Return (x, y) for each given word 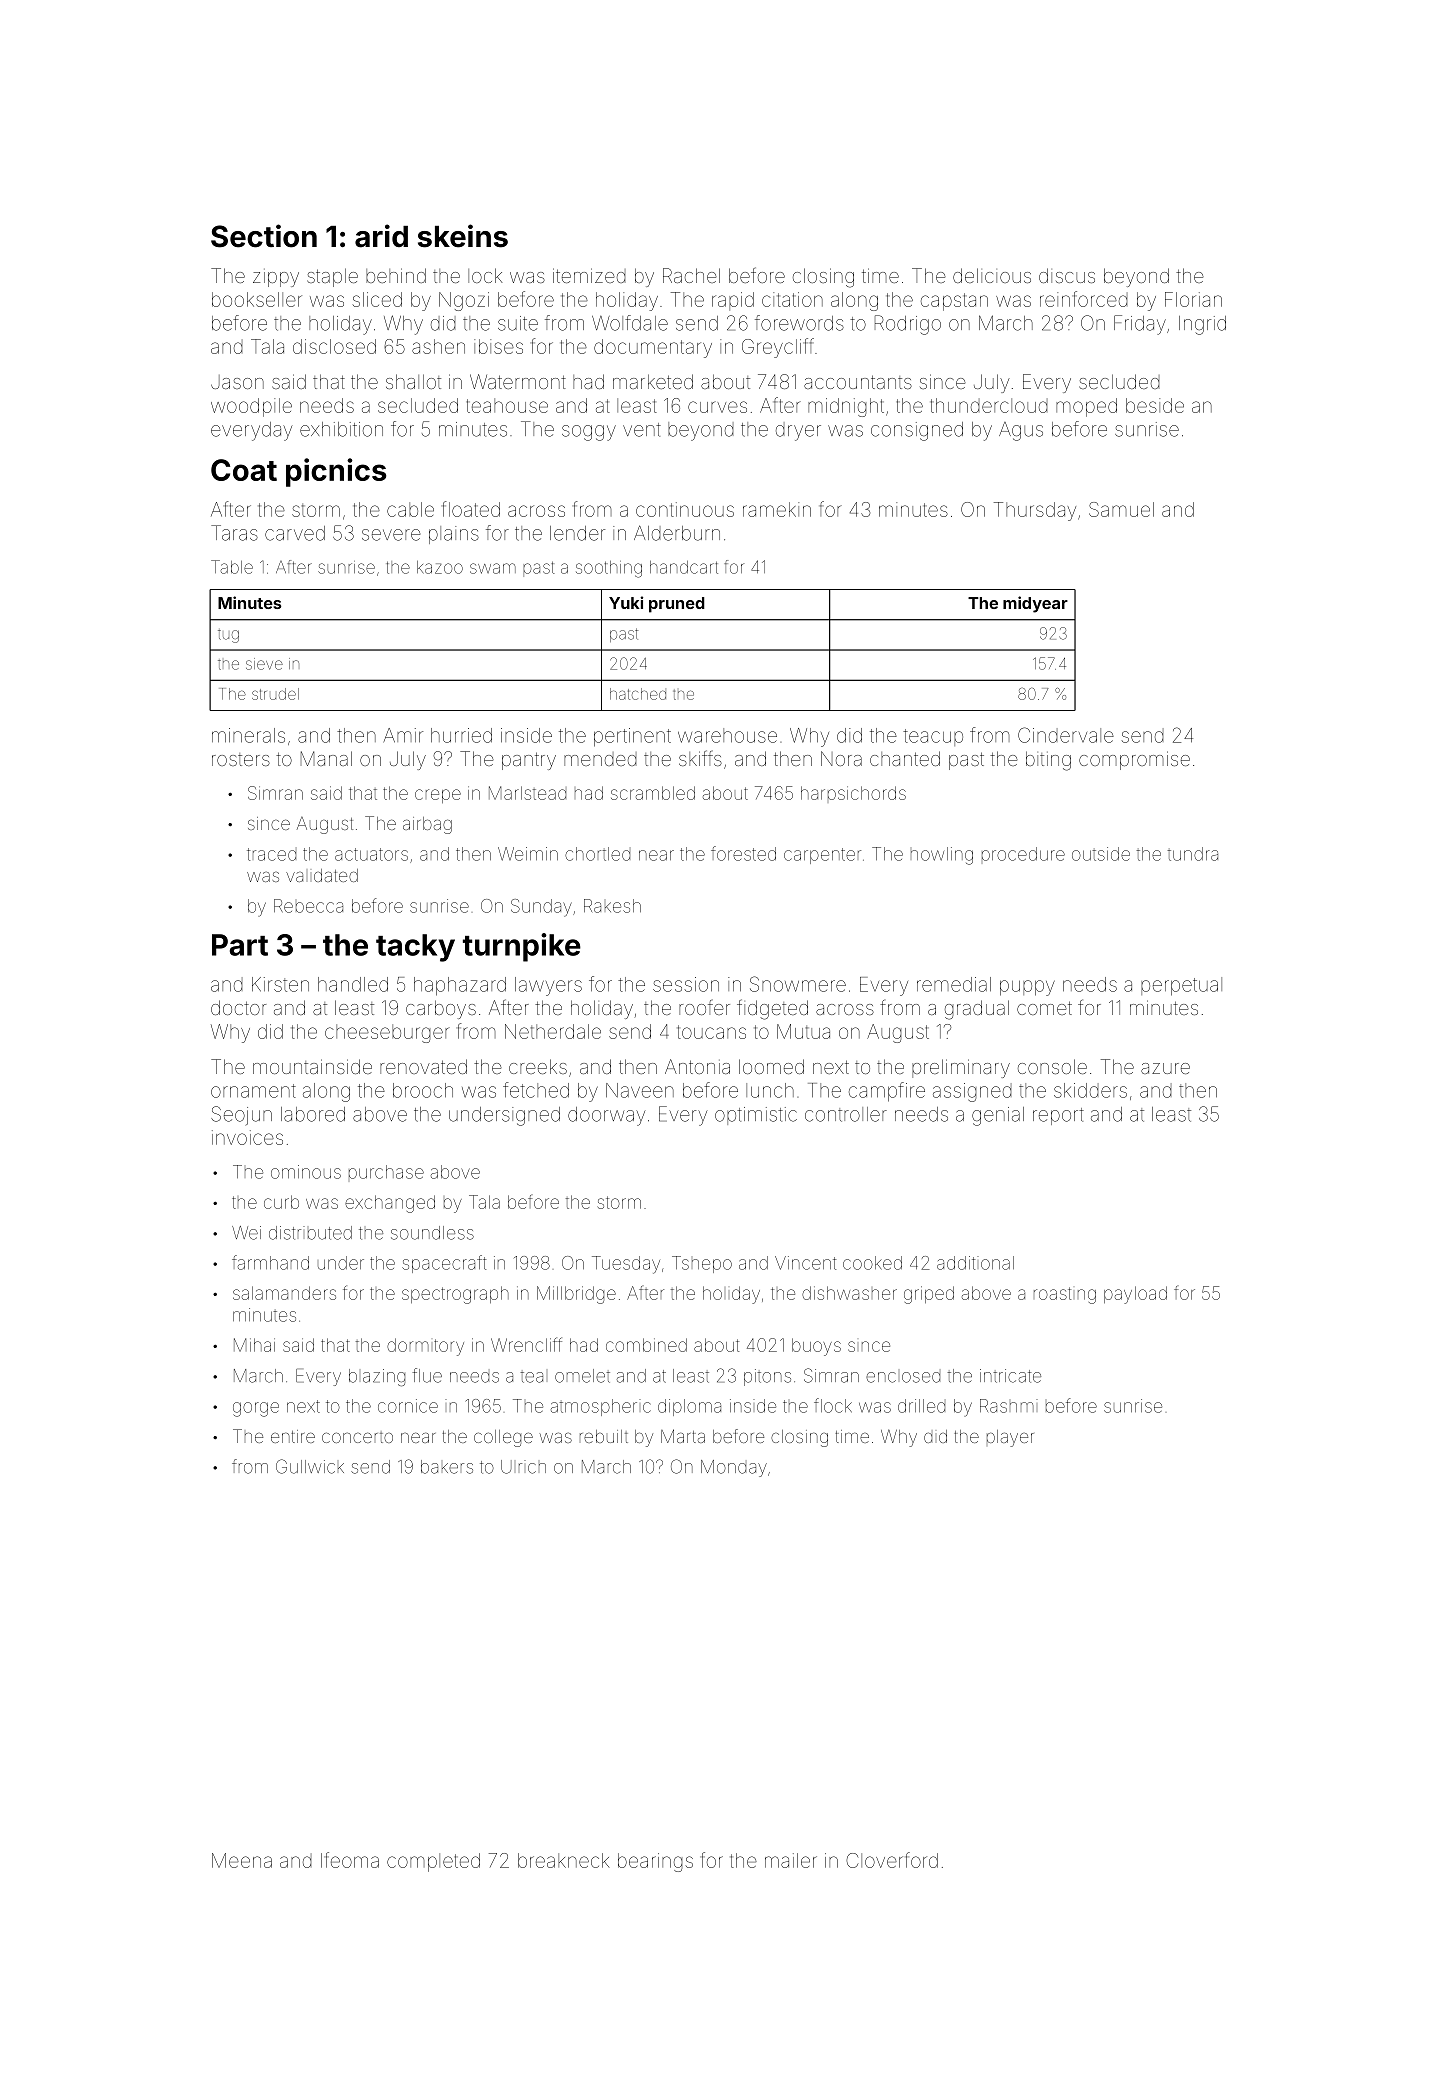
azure (1165, 1068)
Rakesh (612, 906)
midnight (846, 407)
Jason (237, 382)
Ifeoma (350, 1860)
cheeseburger (387, 1033)
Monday (734, 1468)
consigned (917, 431)
